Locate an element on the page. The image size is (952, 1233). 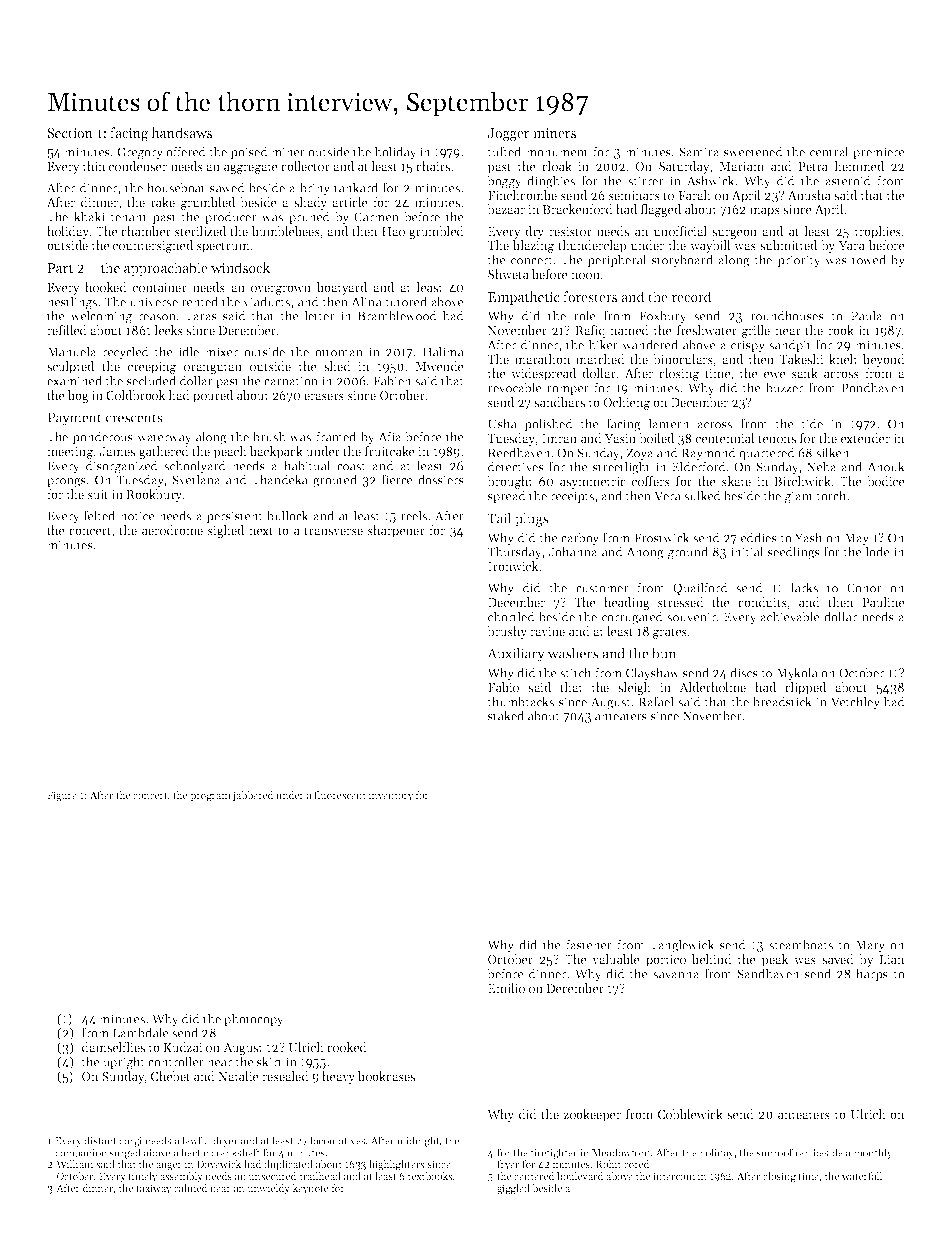
Emilio is located at coordinates (506, 988).
